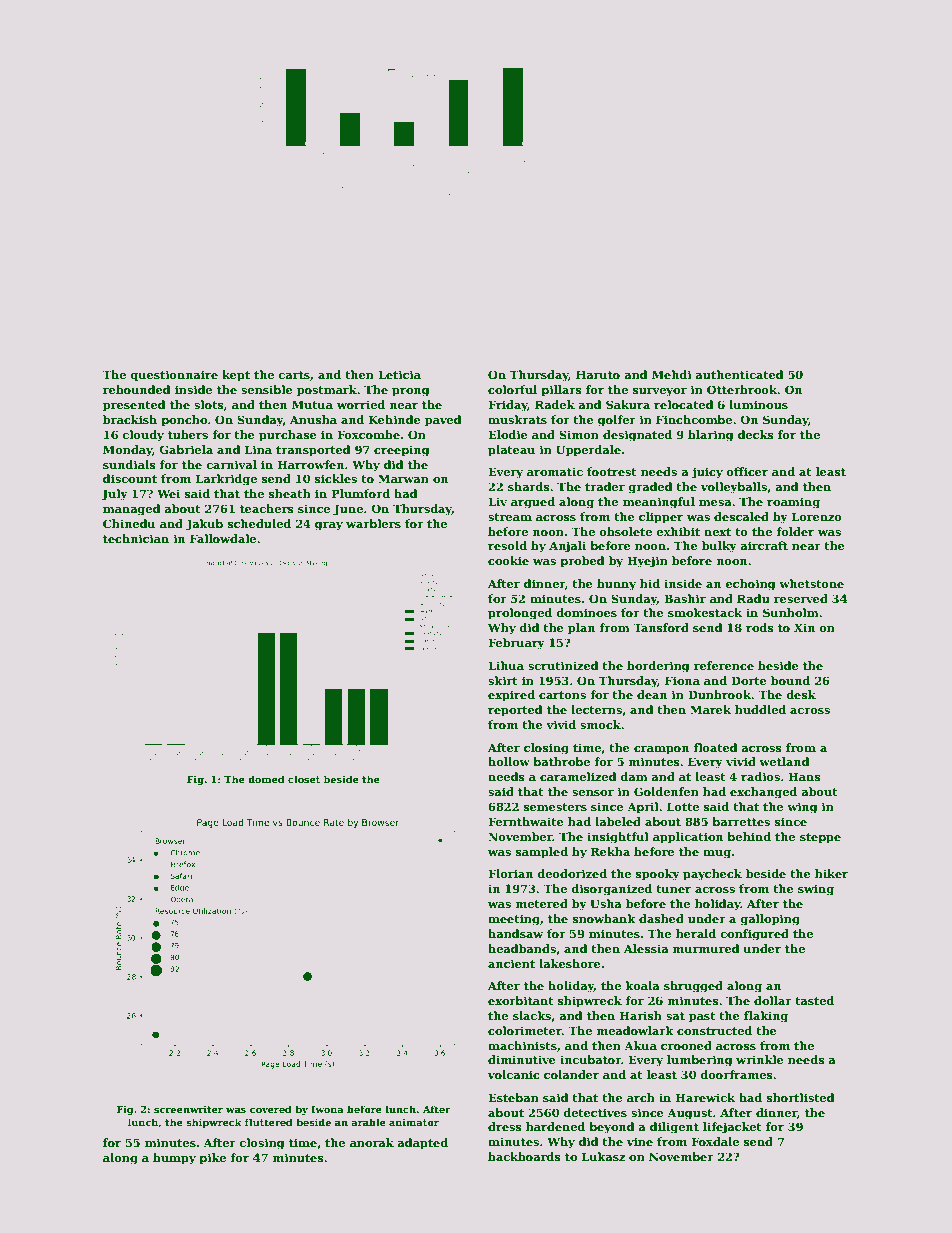 The width and height of the screenshot is (952, 1233). Describe the element at coordinates (603, 1156) in the screenshot. I see `Lukasz` at that location.
